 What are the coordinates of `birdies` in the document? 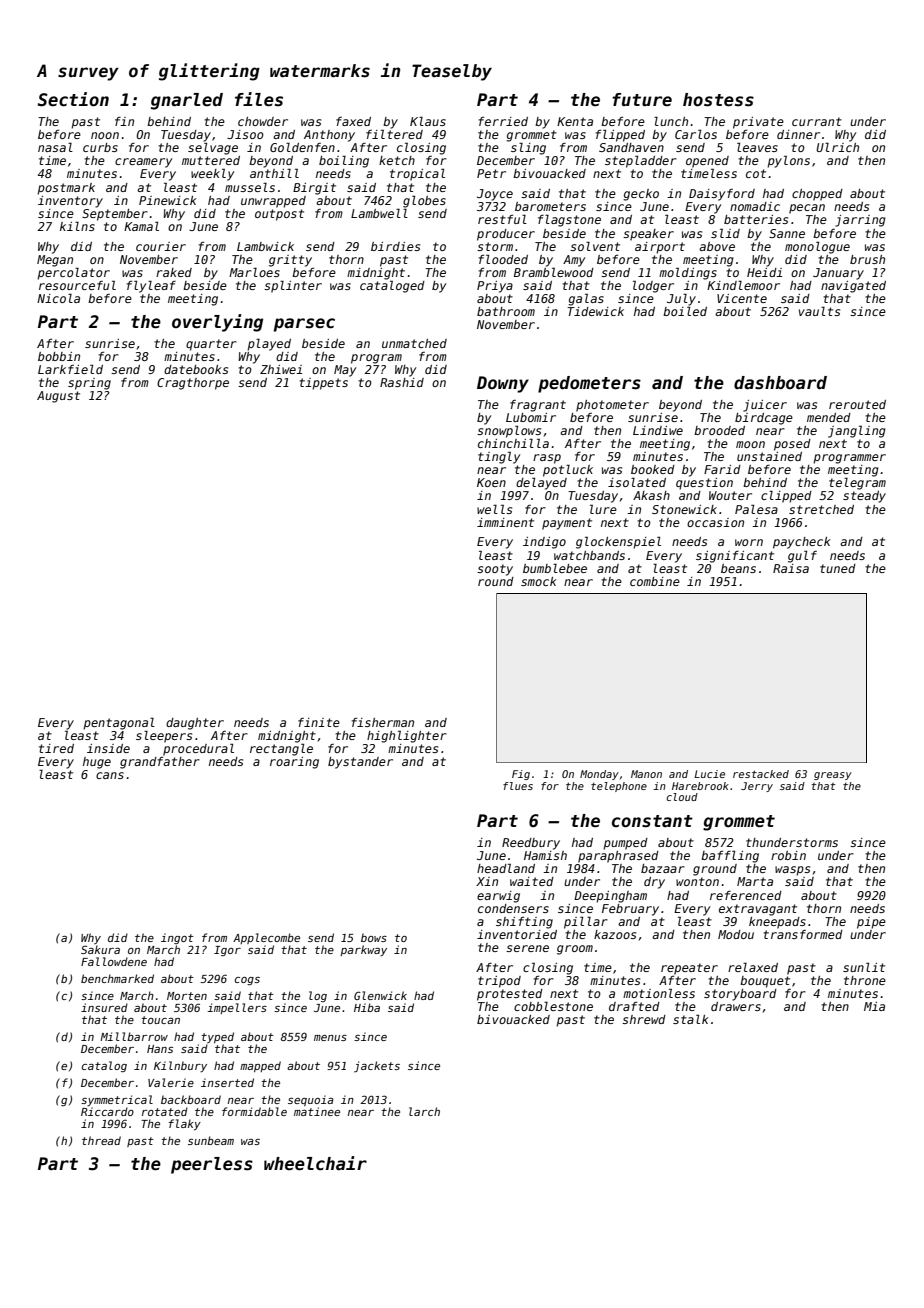 It's located at (395, 246).
